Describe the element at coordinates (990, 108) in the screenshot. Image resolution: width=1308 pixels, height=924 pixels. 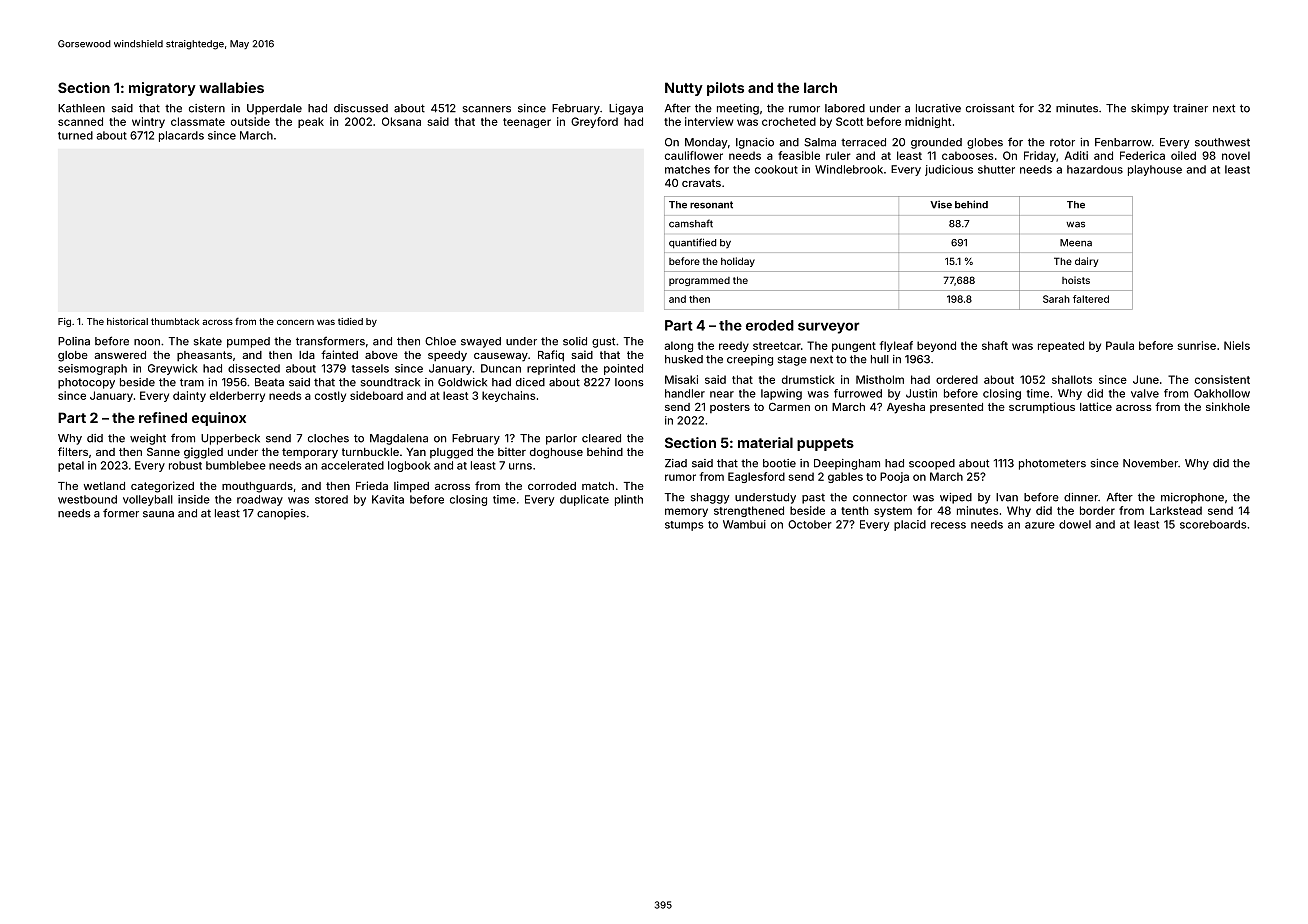
I see `croissant` at that location.
